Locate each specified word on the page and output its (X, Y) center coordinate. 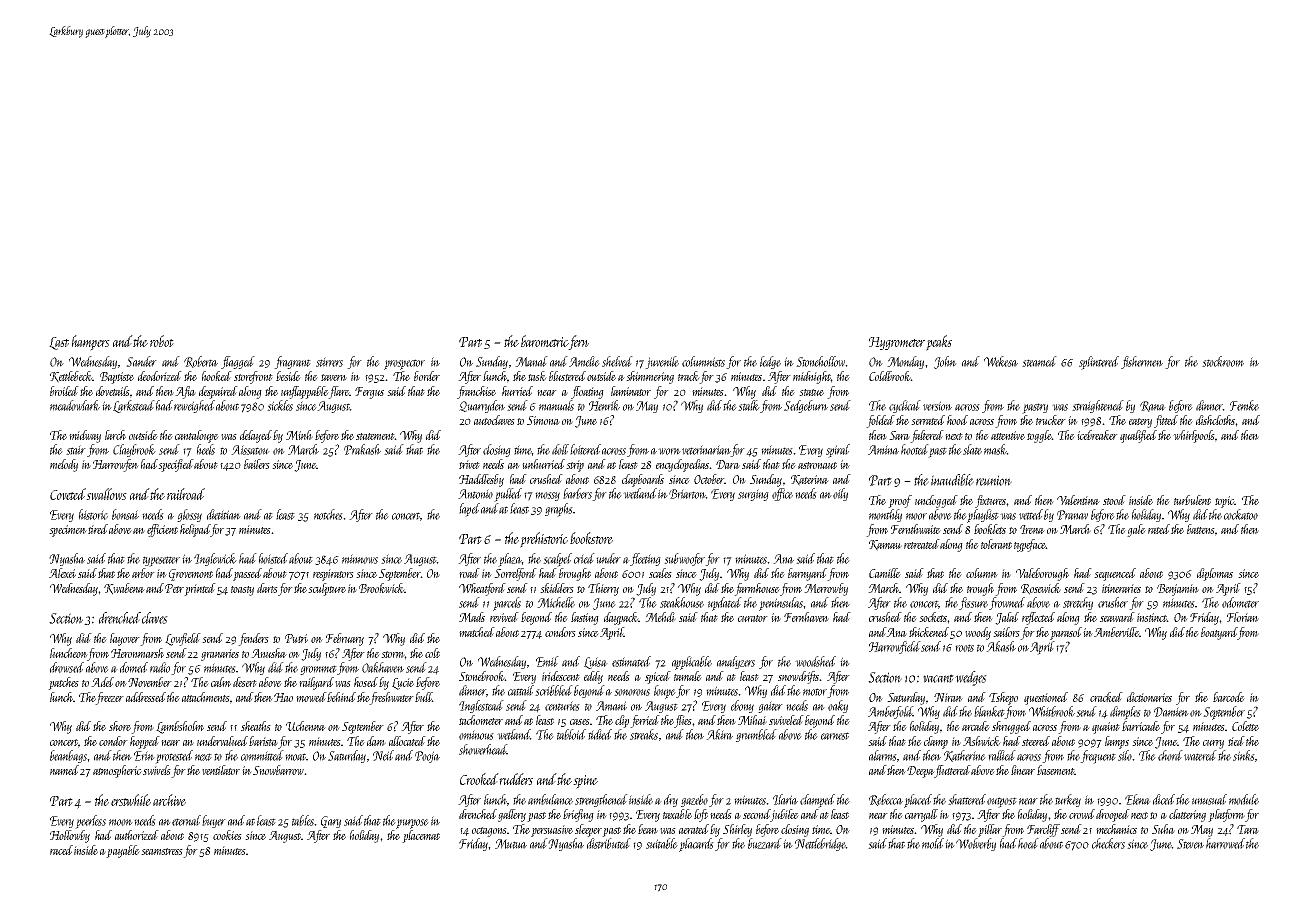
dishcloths (1215, 420)
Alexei (62, 573)
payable (123, 851)
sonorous (632, 692)
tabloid (571, 734)
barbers (577, 493)
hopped (145, 742)
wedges (971, 678)
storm (393, 654)
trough (980, 589)
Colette (1245, 726)
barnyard (807, 574)
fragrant (292, 362)
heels (206, 449)
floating (587, 392)
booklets (990, 529)
